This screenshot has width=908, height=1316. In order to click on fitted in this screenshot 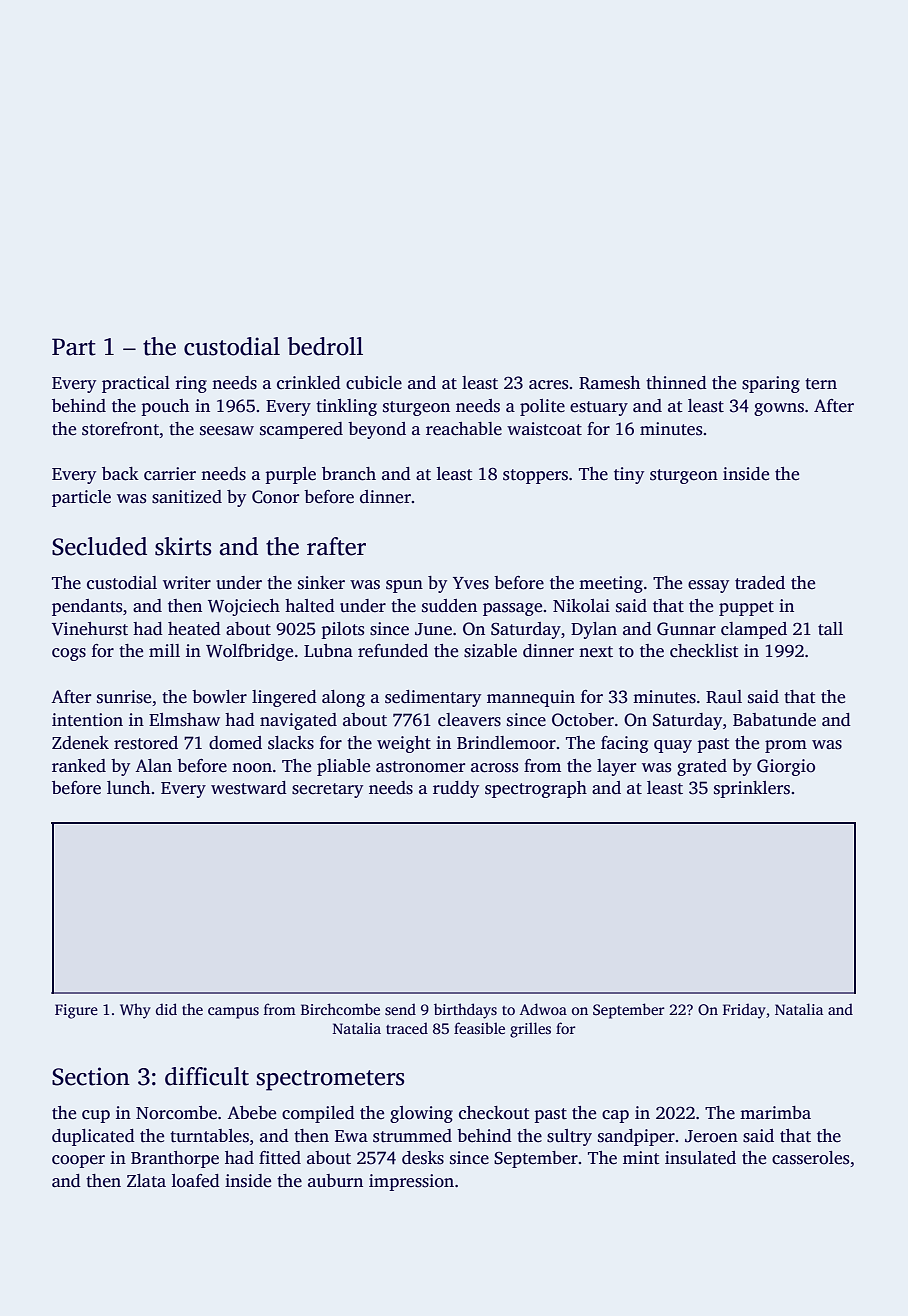, I will do `click(280, 1158)`.
